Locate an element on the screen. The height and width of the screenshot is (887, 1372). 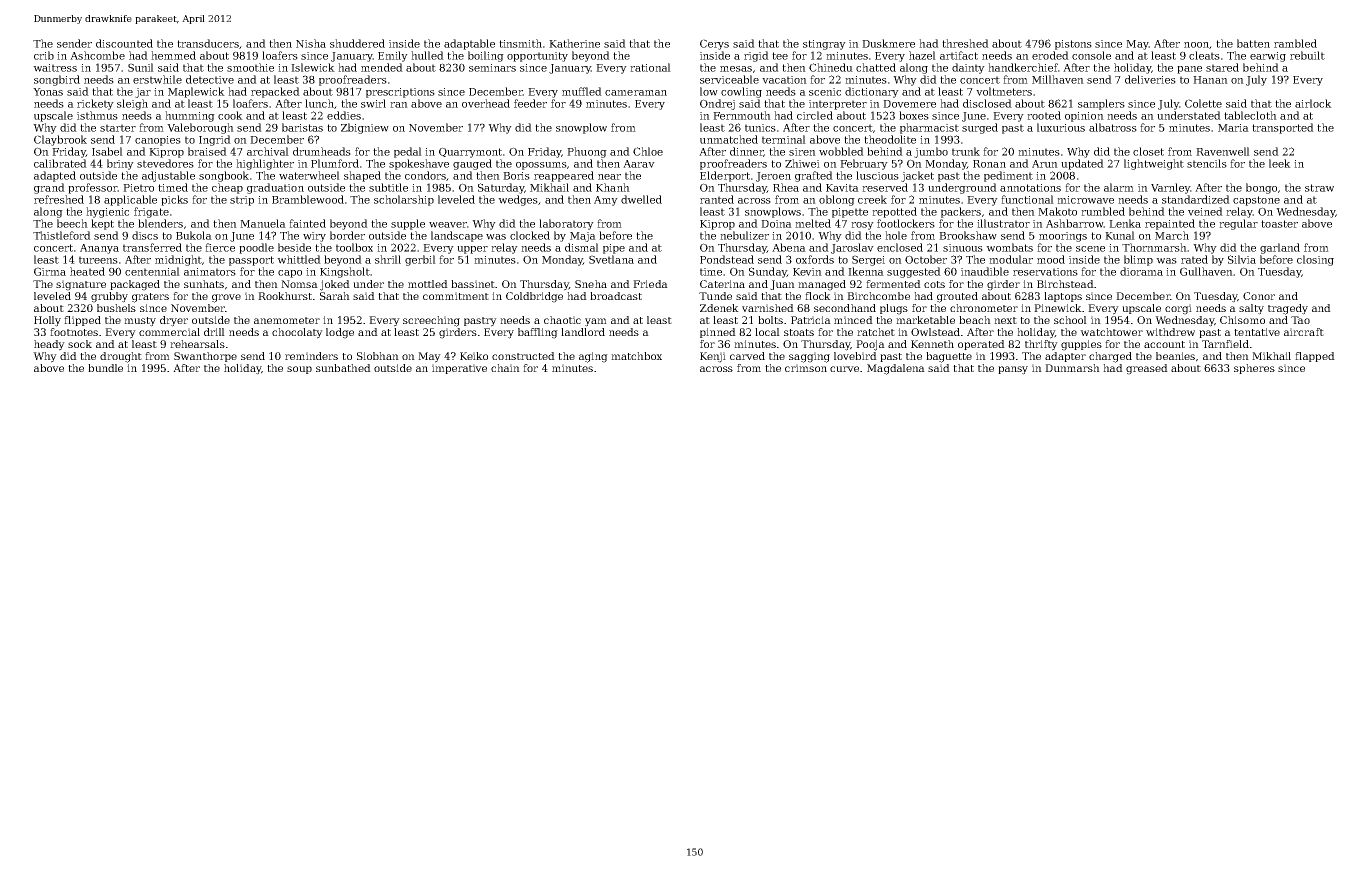
Manuela is located at coordinates (263, 223).
